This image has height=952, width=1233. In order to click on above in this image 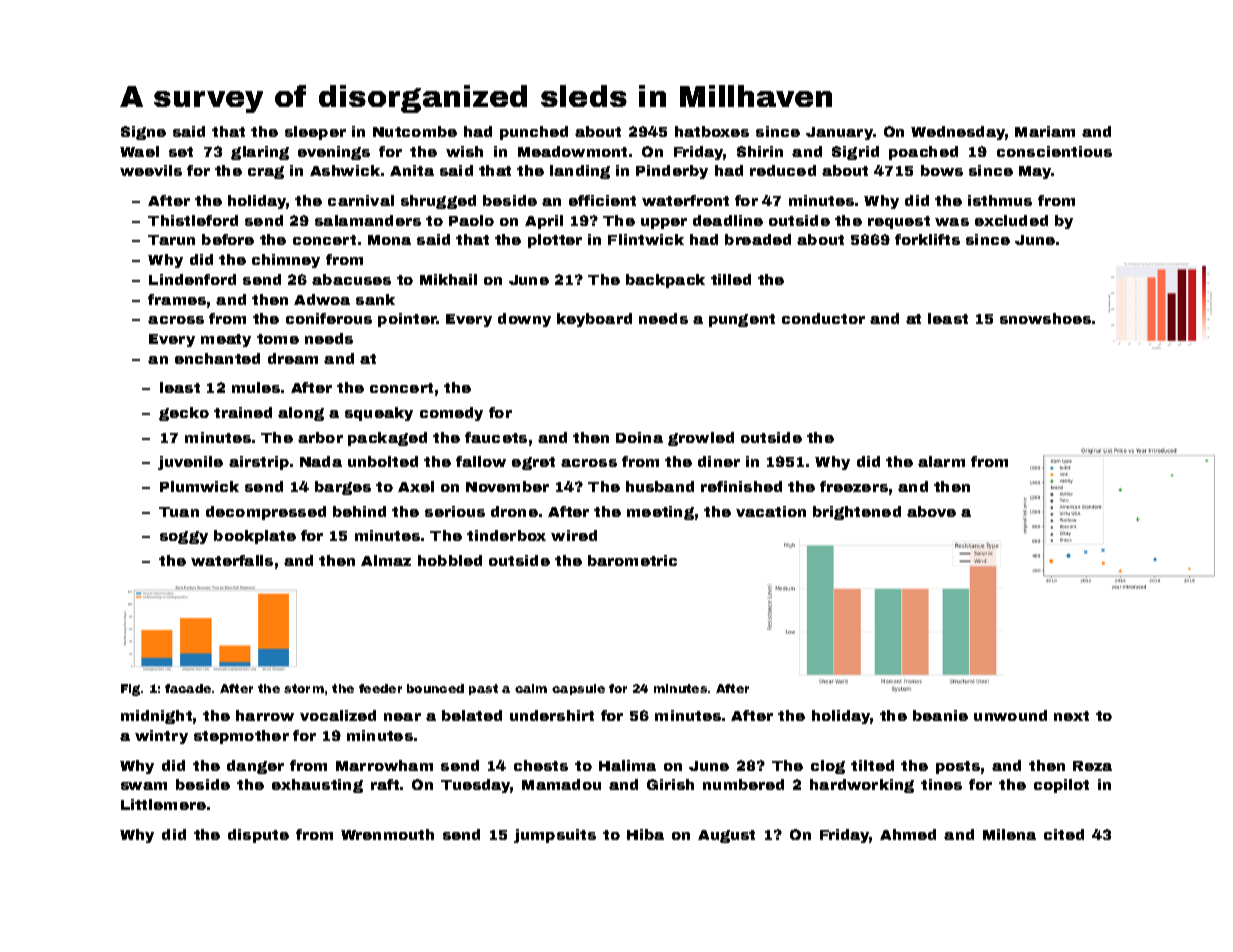, I will do `click(931, 511)`.
